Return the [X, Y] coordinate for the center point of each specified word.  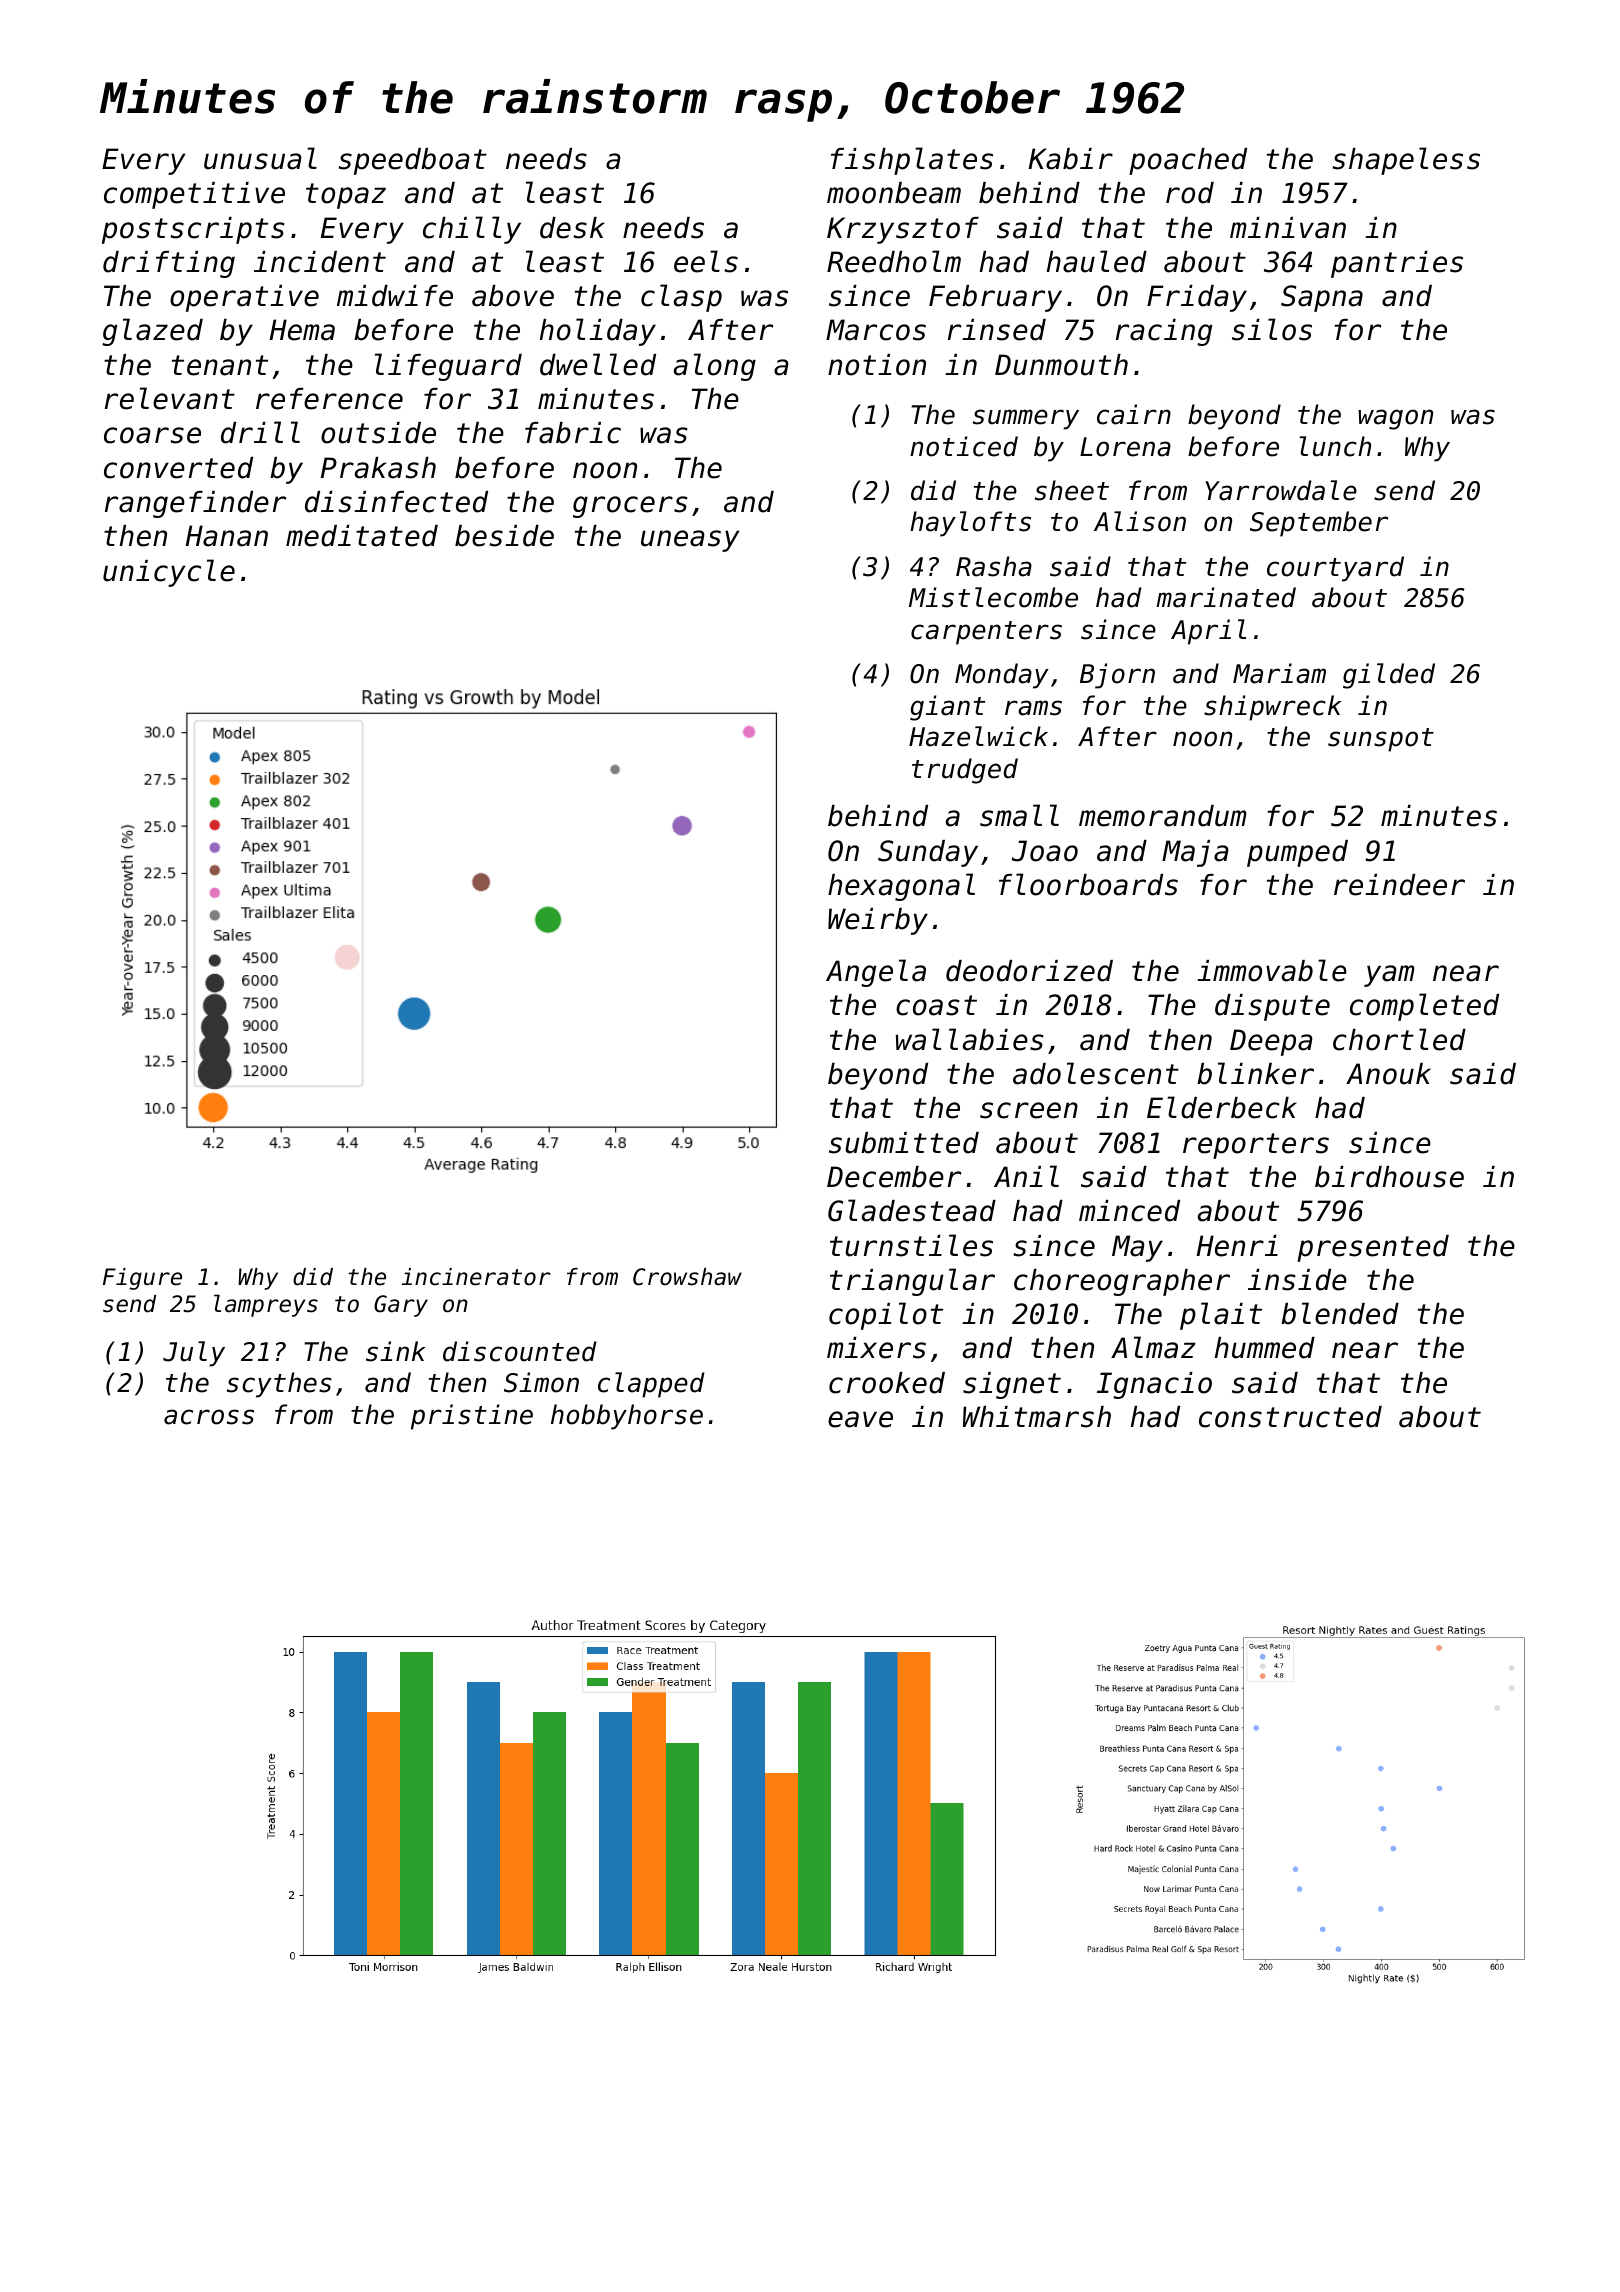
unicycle [169, 573]
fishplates [912, 161]
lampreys [266, 1305]
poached [1188, 161]
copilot [886, 1316]
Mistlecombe [993, 597]
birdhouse [1389, 1177]
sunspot [1381, 740]
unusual [260, 158]
